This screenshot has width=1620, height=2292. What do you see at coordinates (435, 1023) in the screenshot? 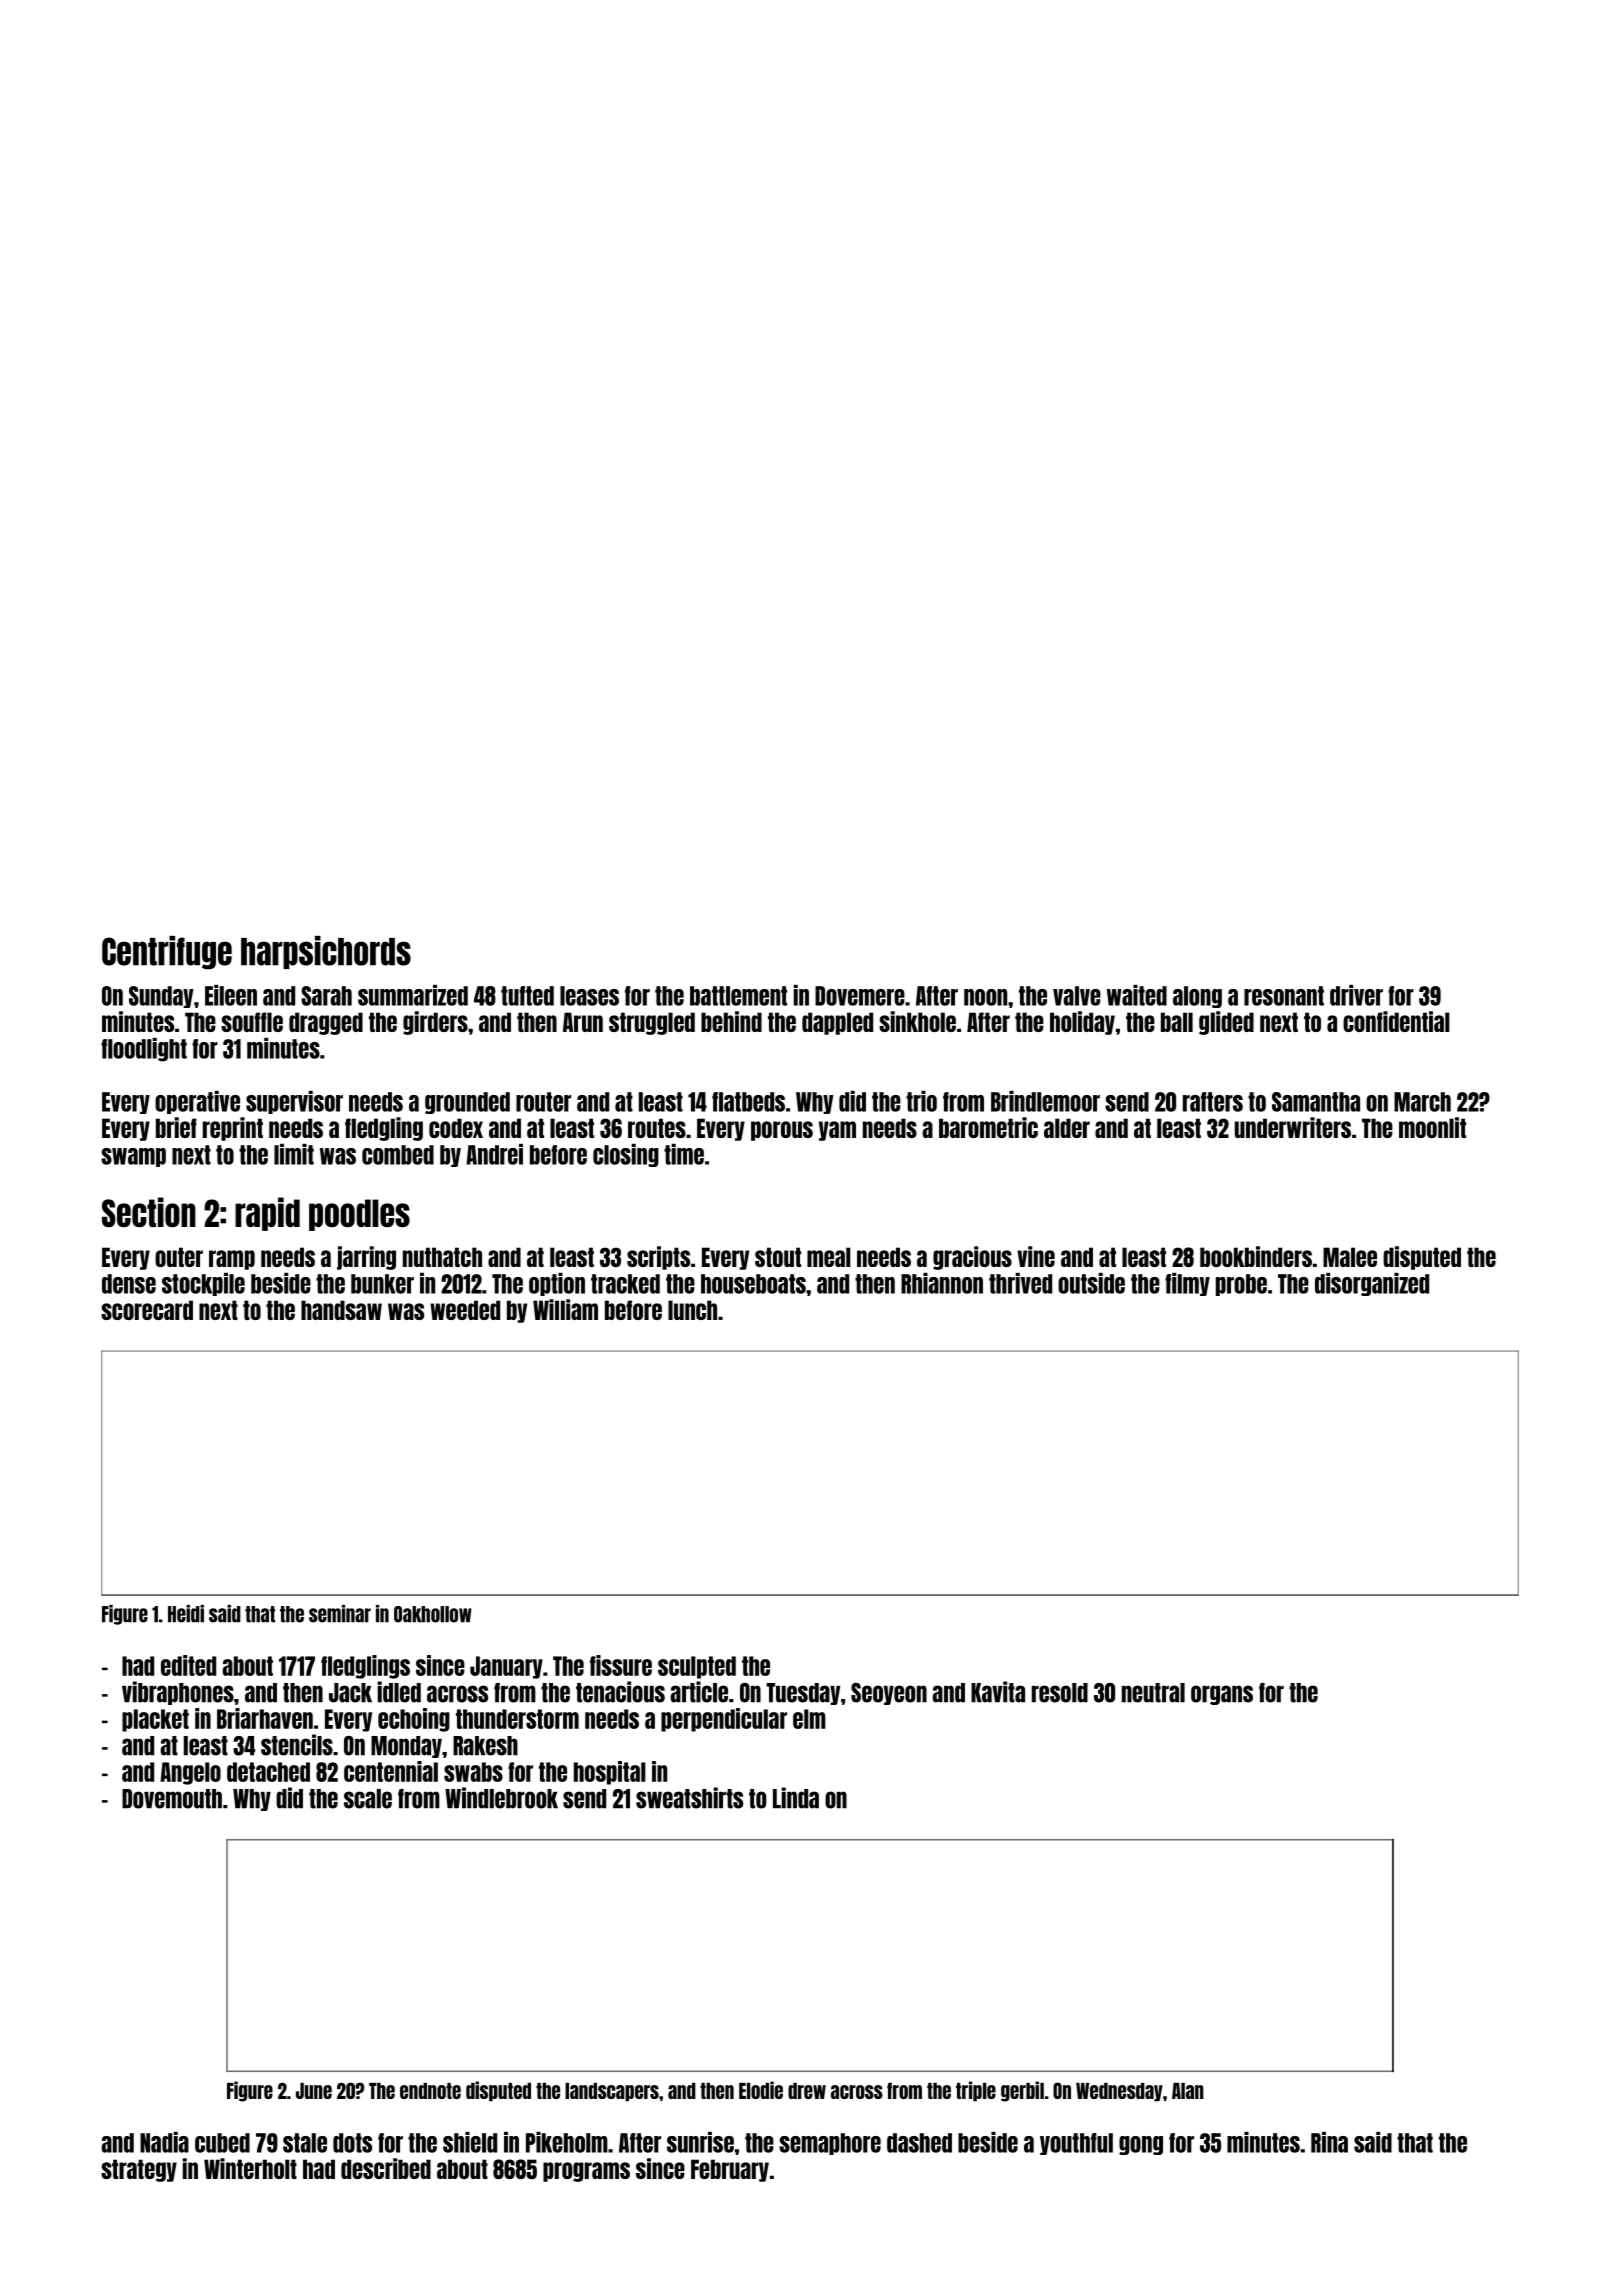
I see `girders` at bounding box center [435, 1023].
